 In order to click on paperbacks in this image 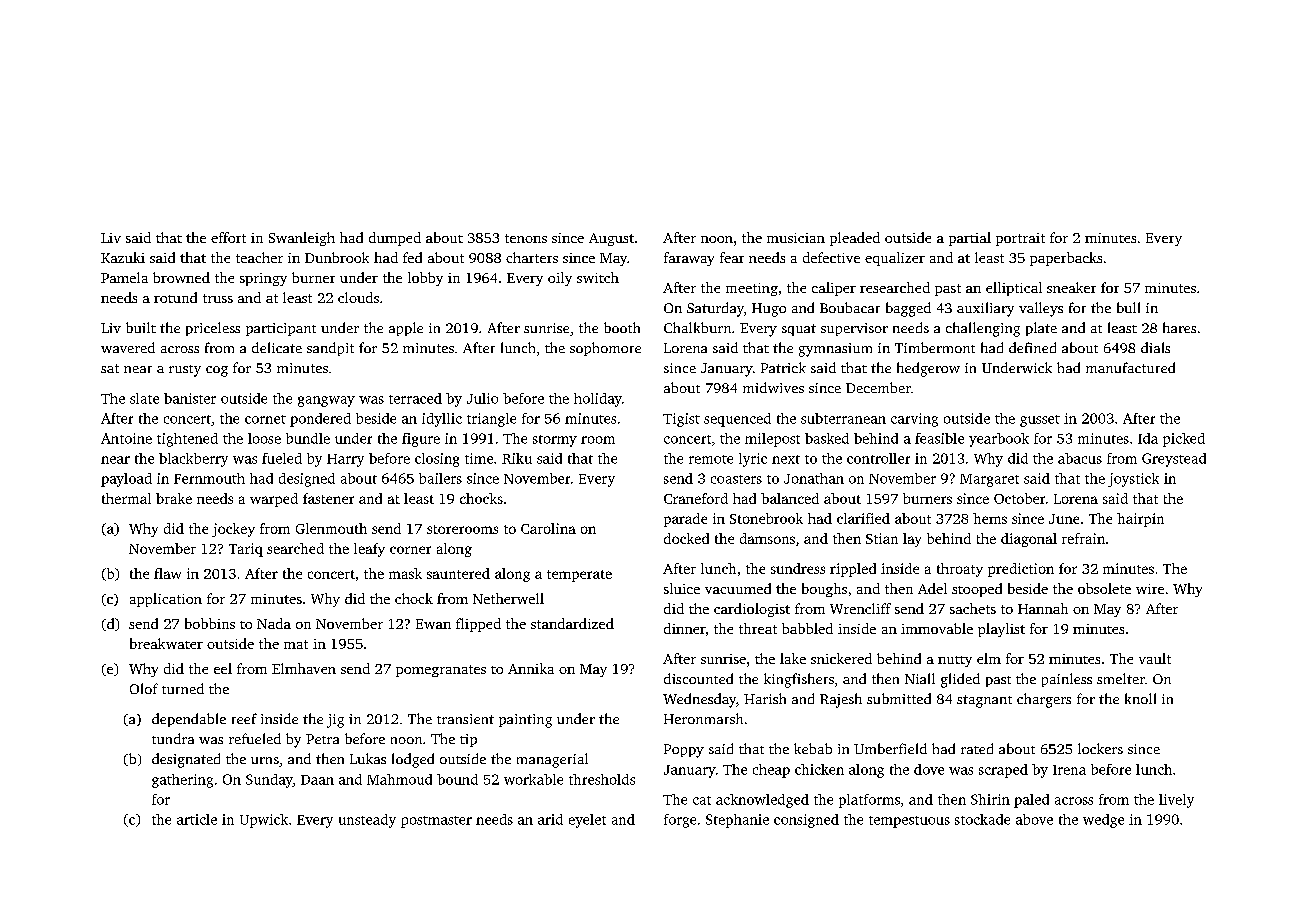, I will do `click(1066, 259)`.
